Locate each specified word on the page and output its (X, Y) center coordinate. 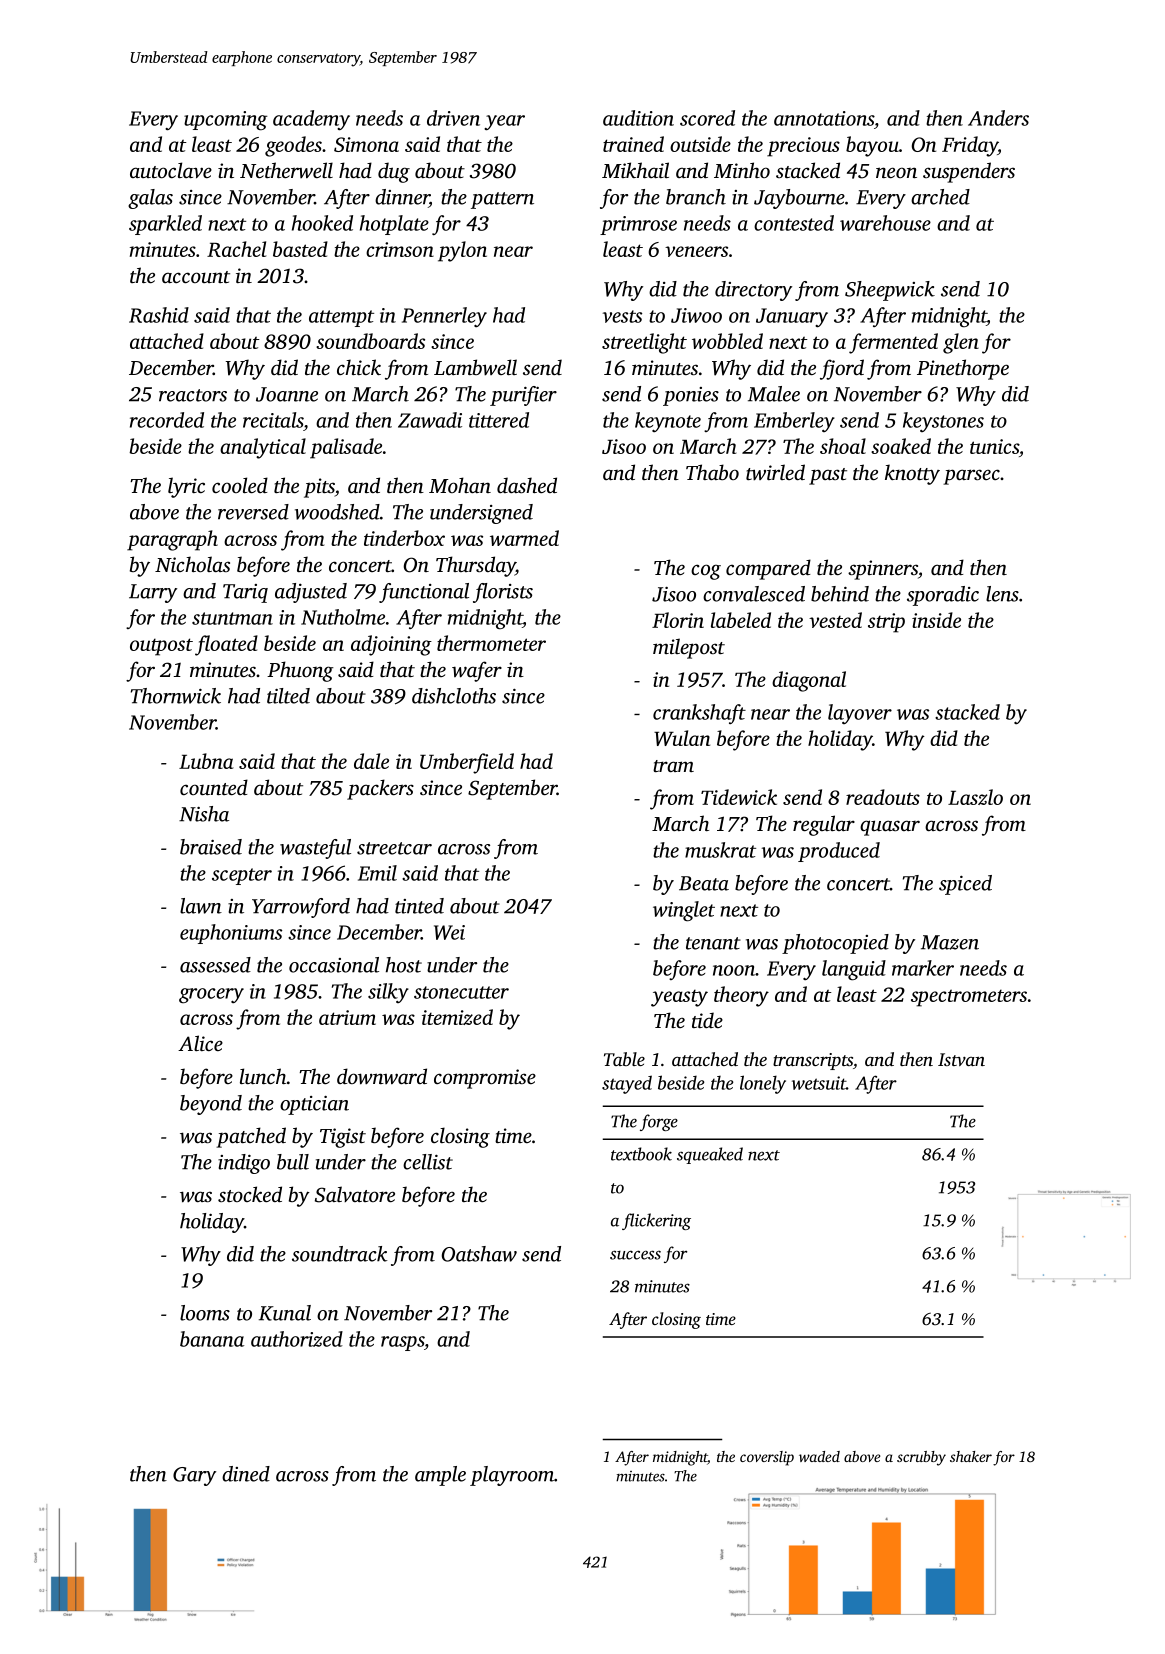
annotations (824, 118)
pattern (502, 200)
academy (311, 120)
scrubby (921, 1458)
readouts (883, 797)
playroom (512, 1476)
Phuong (300, 671)
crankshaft (699, 714)
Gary (194, 1476)
